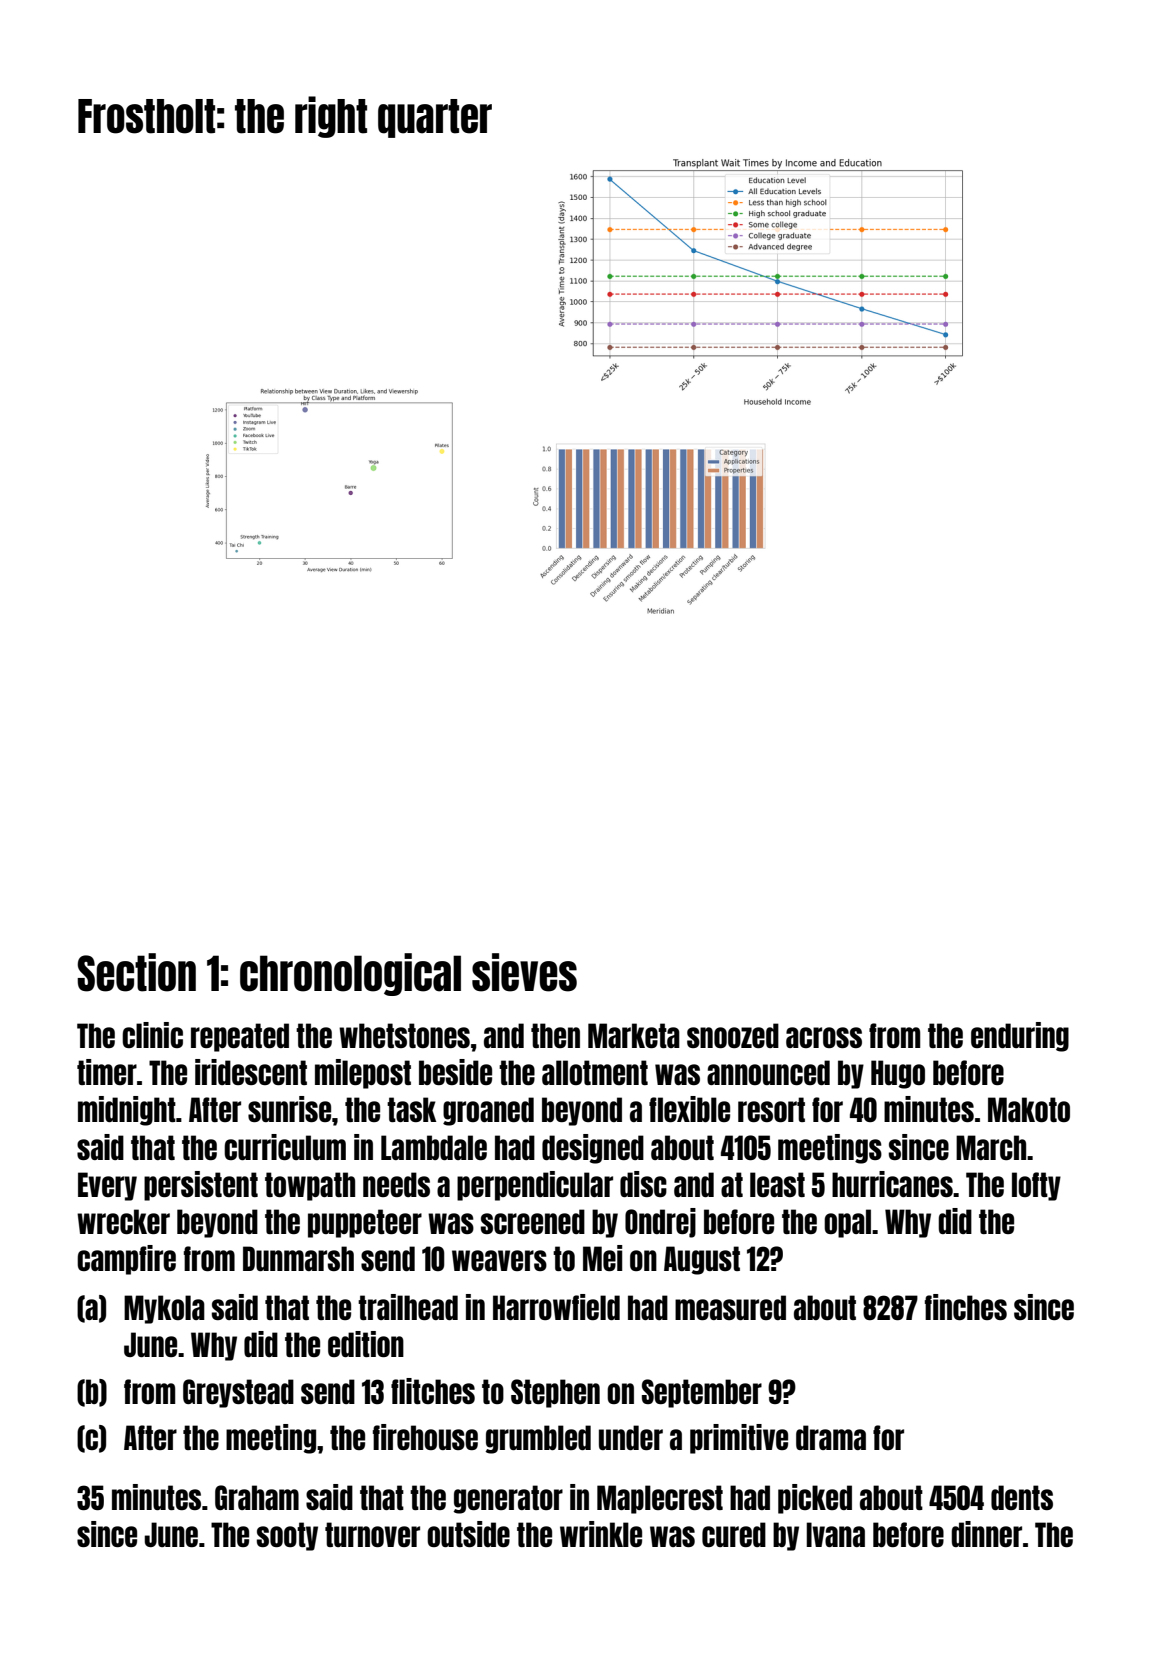  I want to click on snoozed, so click(733, 1035).
